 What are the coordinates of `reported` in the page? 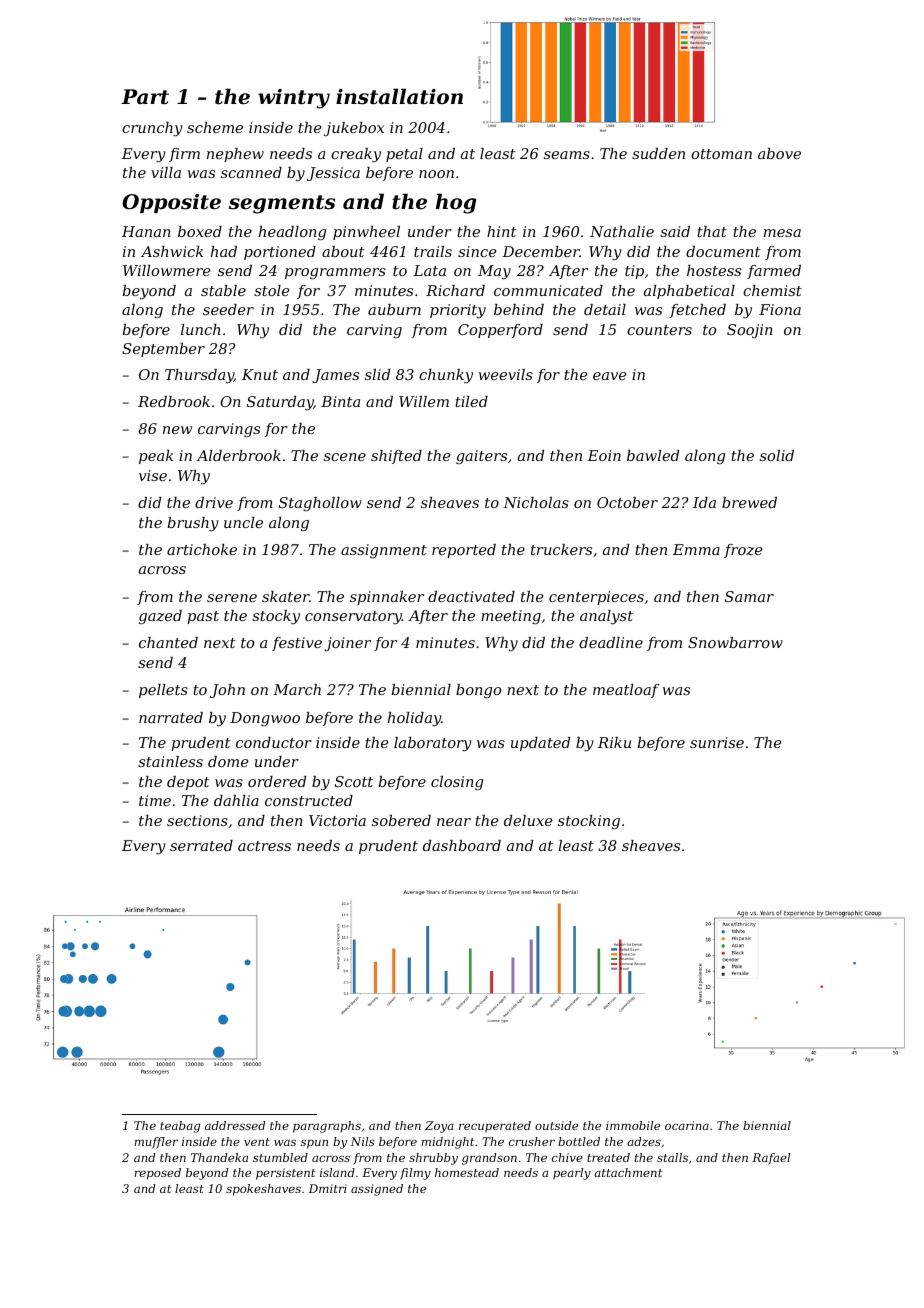 It's located at (464, 551).
